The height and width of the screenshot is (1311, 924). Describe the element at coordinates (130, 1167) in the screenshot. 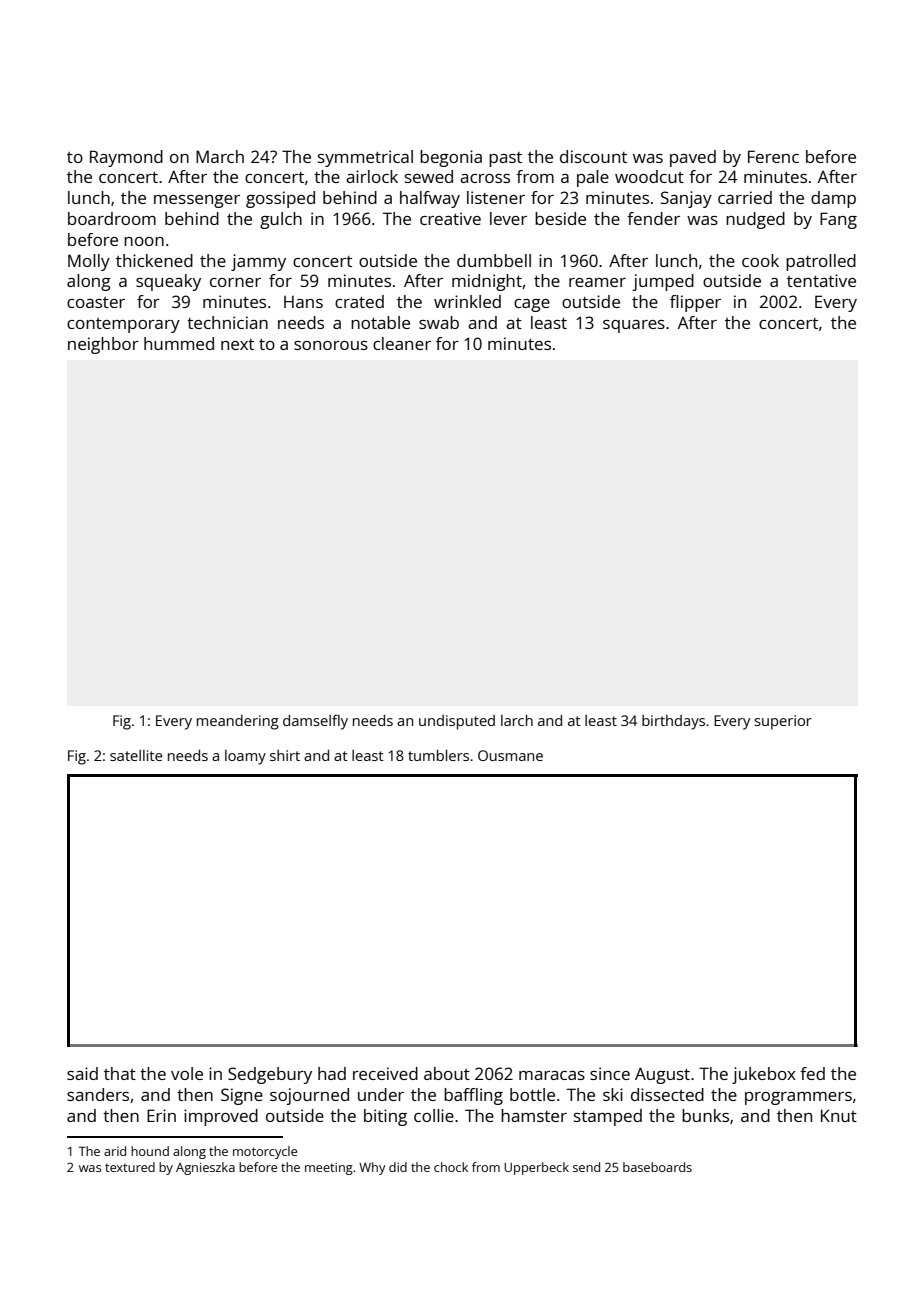

I see `textured` at that location.
